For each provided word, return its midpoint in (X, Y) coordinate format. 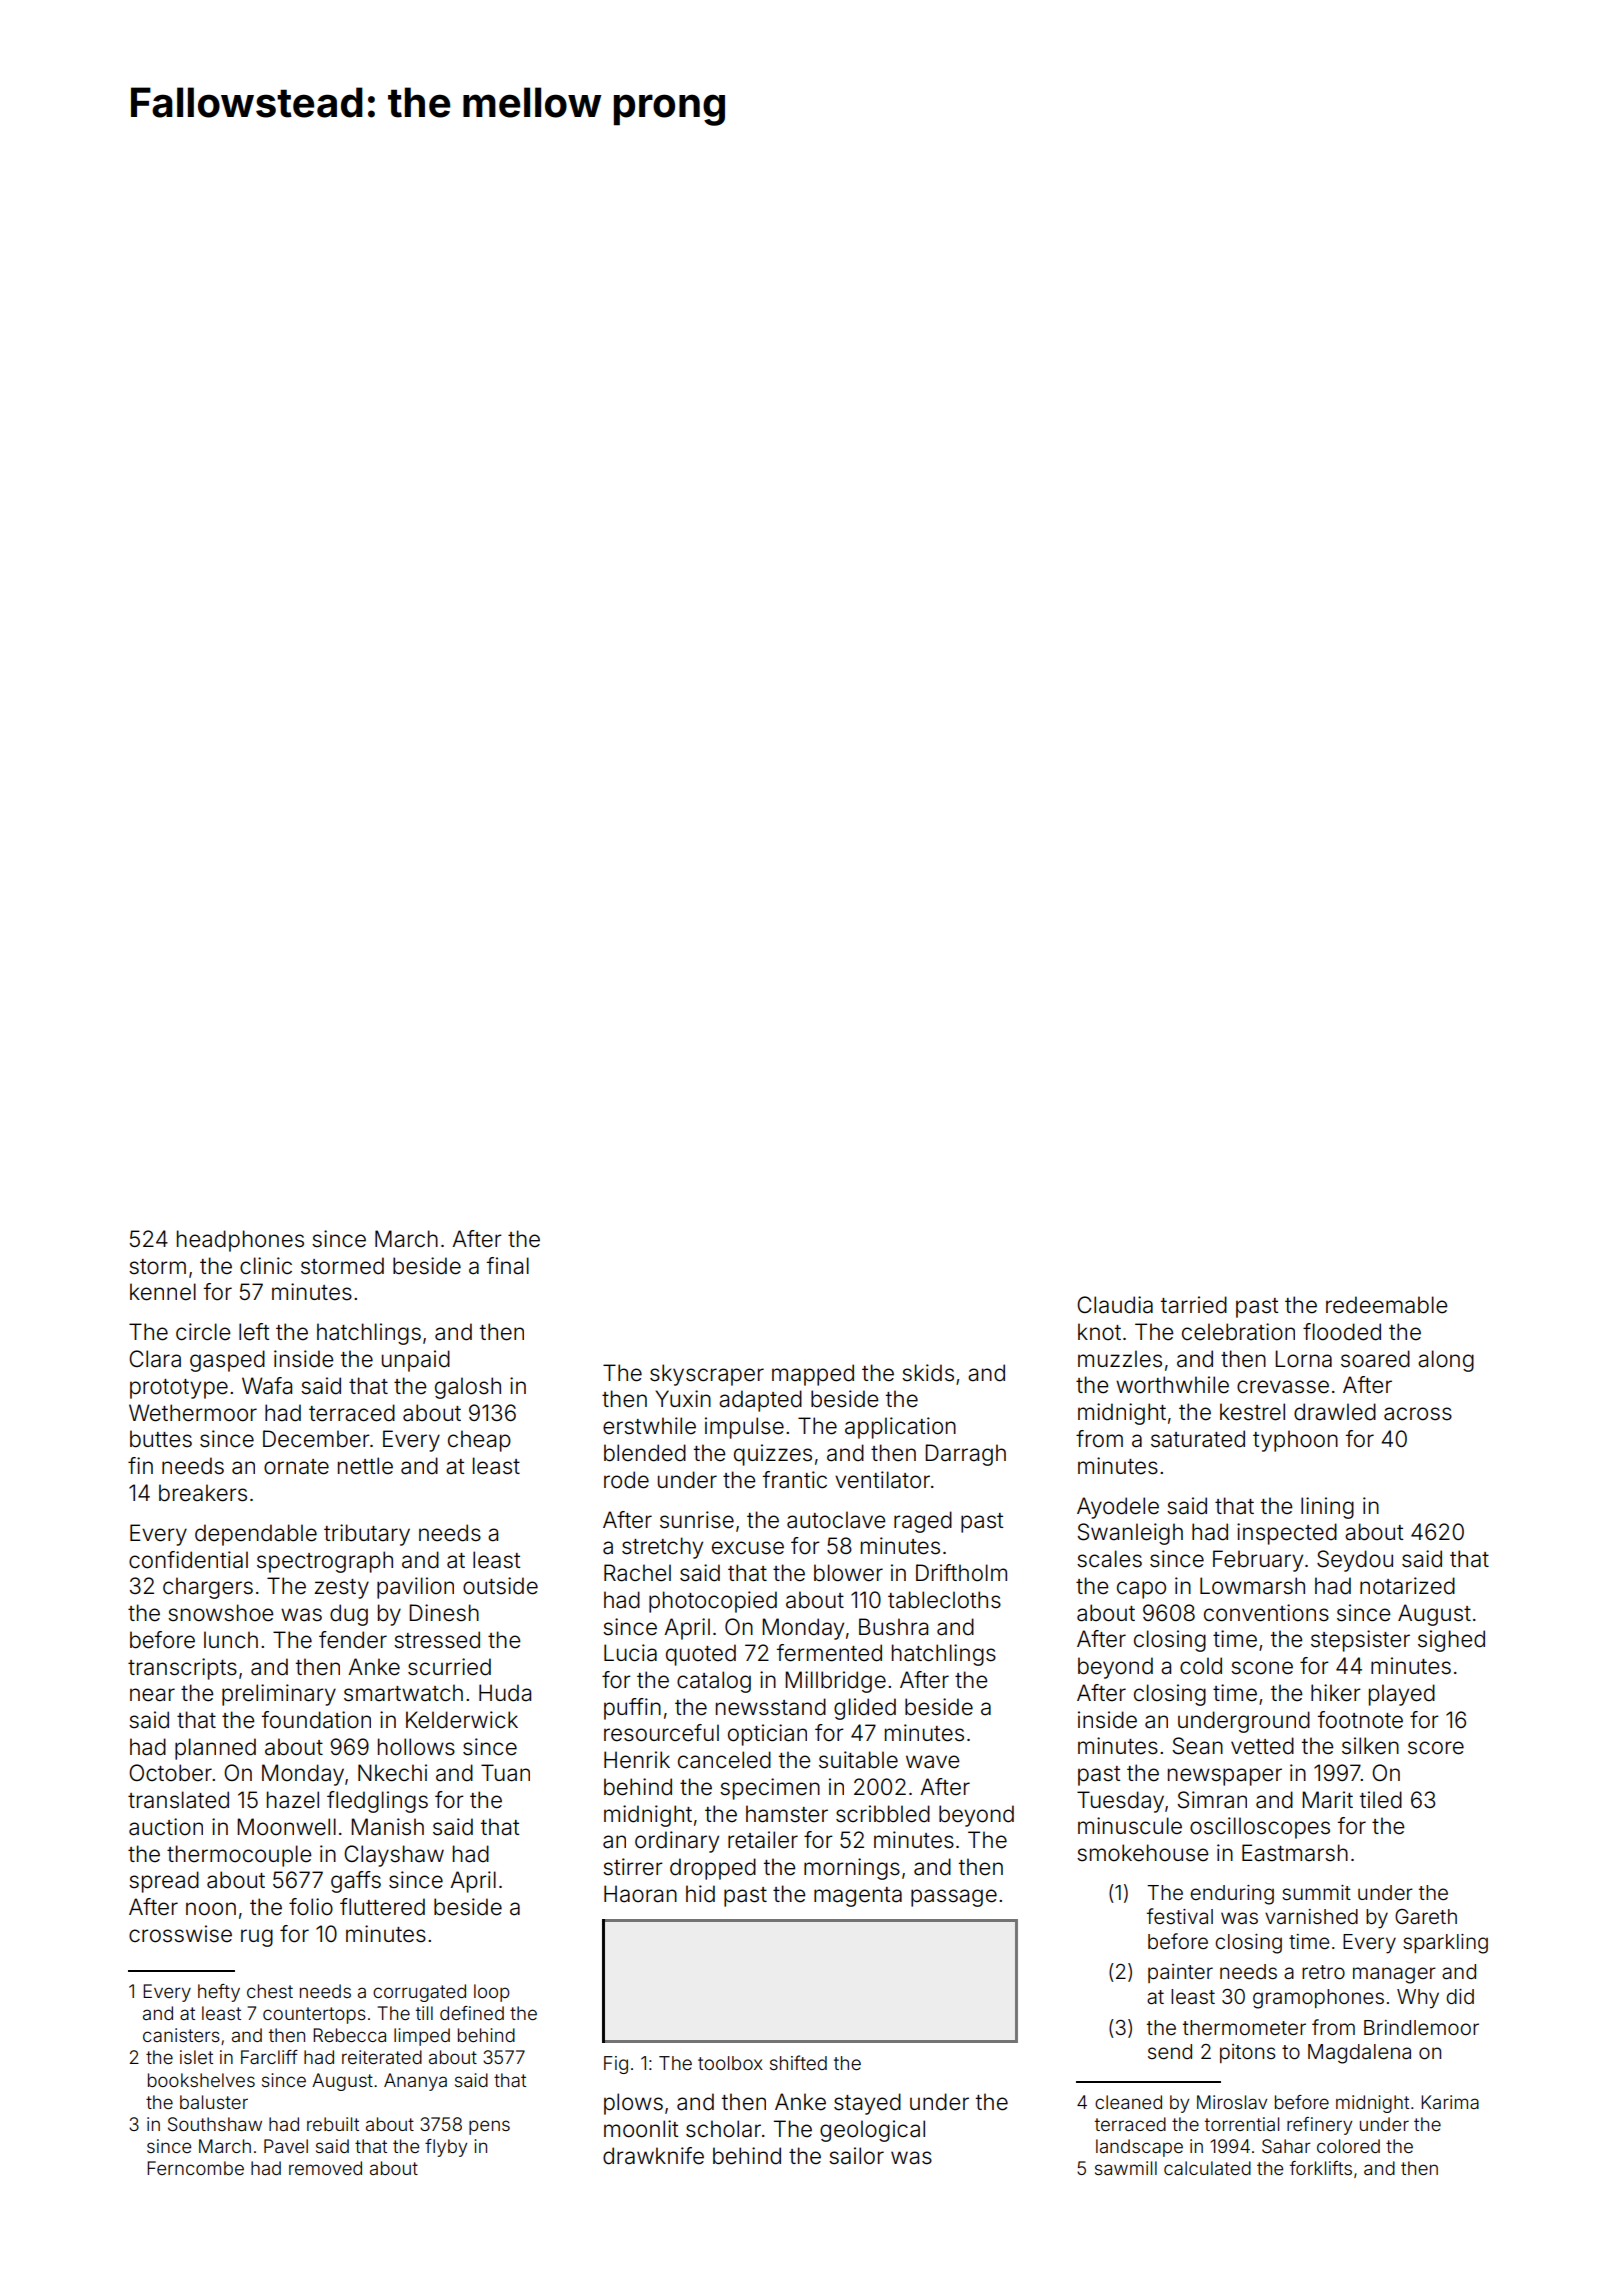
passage (954, 1898)
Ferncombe (195, 2168)
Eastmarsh (1295, 1853)
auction (166, 1827)
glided (865, 1709)
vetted (1262, 1746)
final (508, 1266)
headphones (240, 1241)
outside (500, 1586)
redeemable (1386, 1305)
